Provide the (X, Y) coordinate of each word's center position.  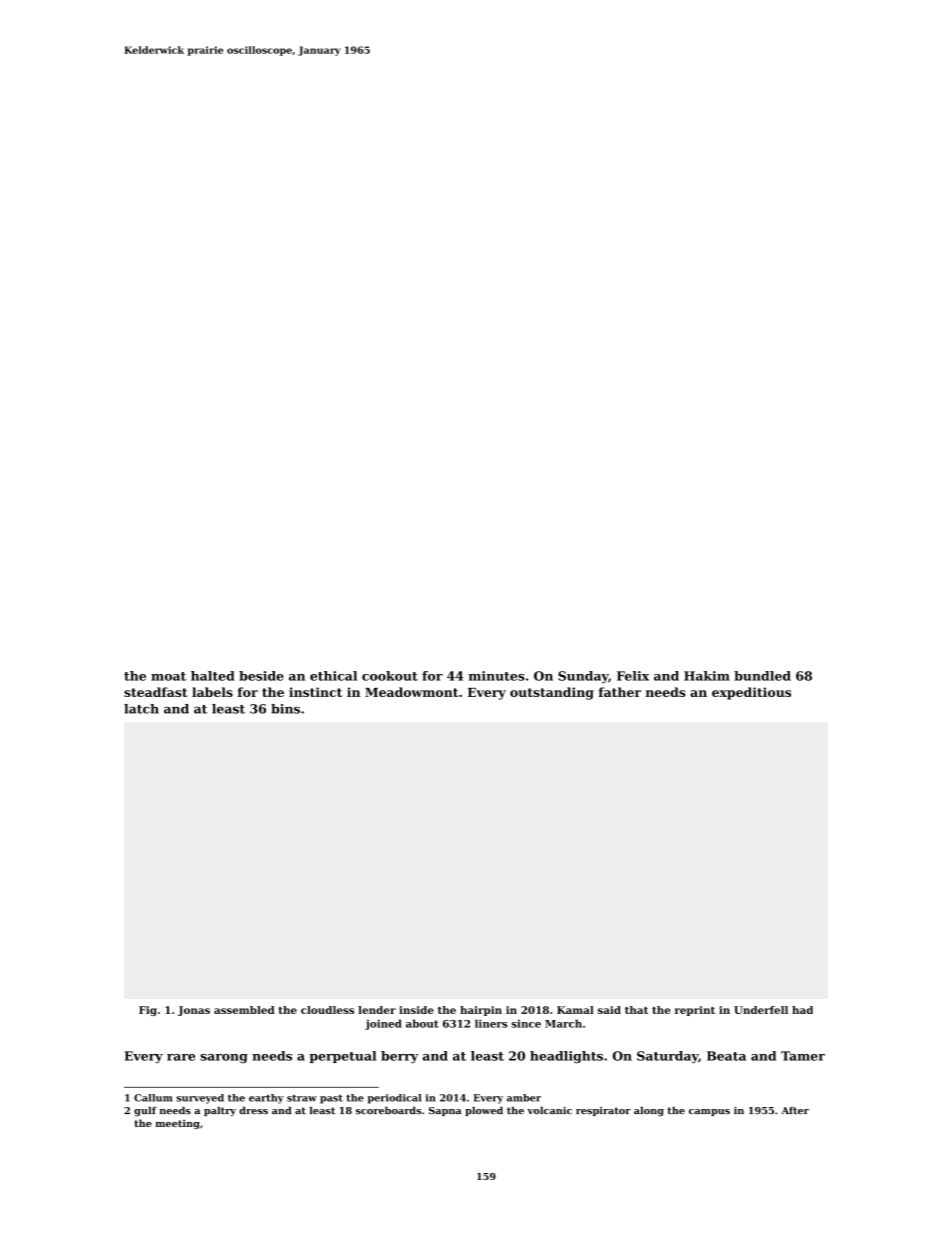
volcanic (550, 1110)
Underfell (761, 1010)
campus (709, 1112)
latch (141, 709)
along (649, 1111)
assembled (244, 1010)
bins (285, 709)
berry (399, 1057)
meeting (178, 1124)
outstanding (552, 693)
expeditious (751, 693)
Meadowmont (412, 692)
